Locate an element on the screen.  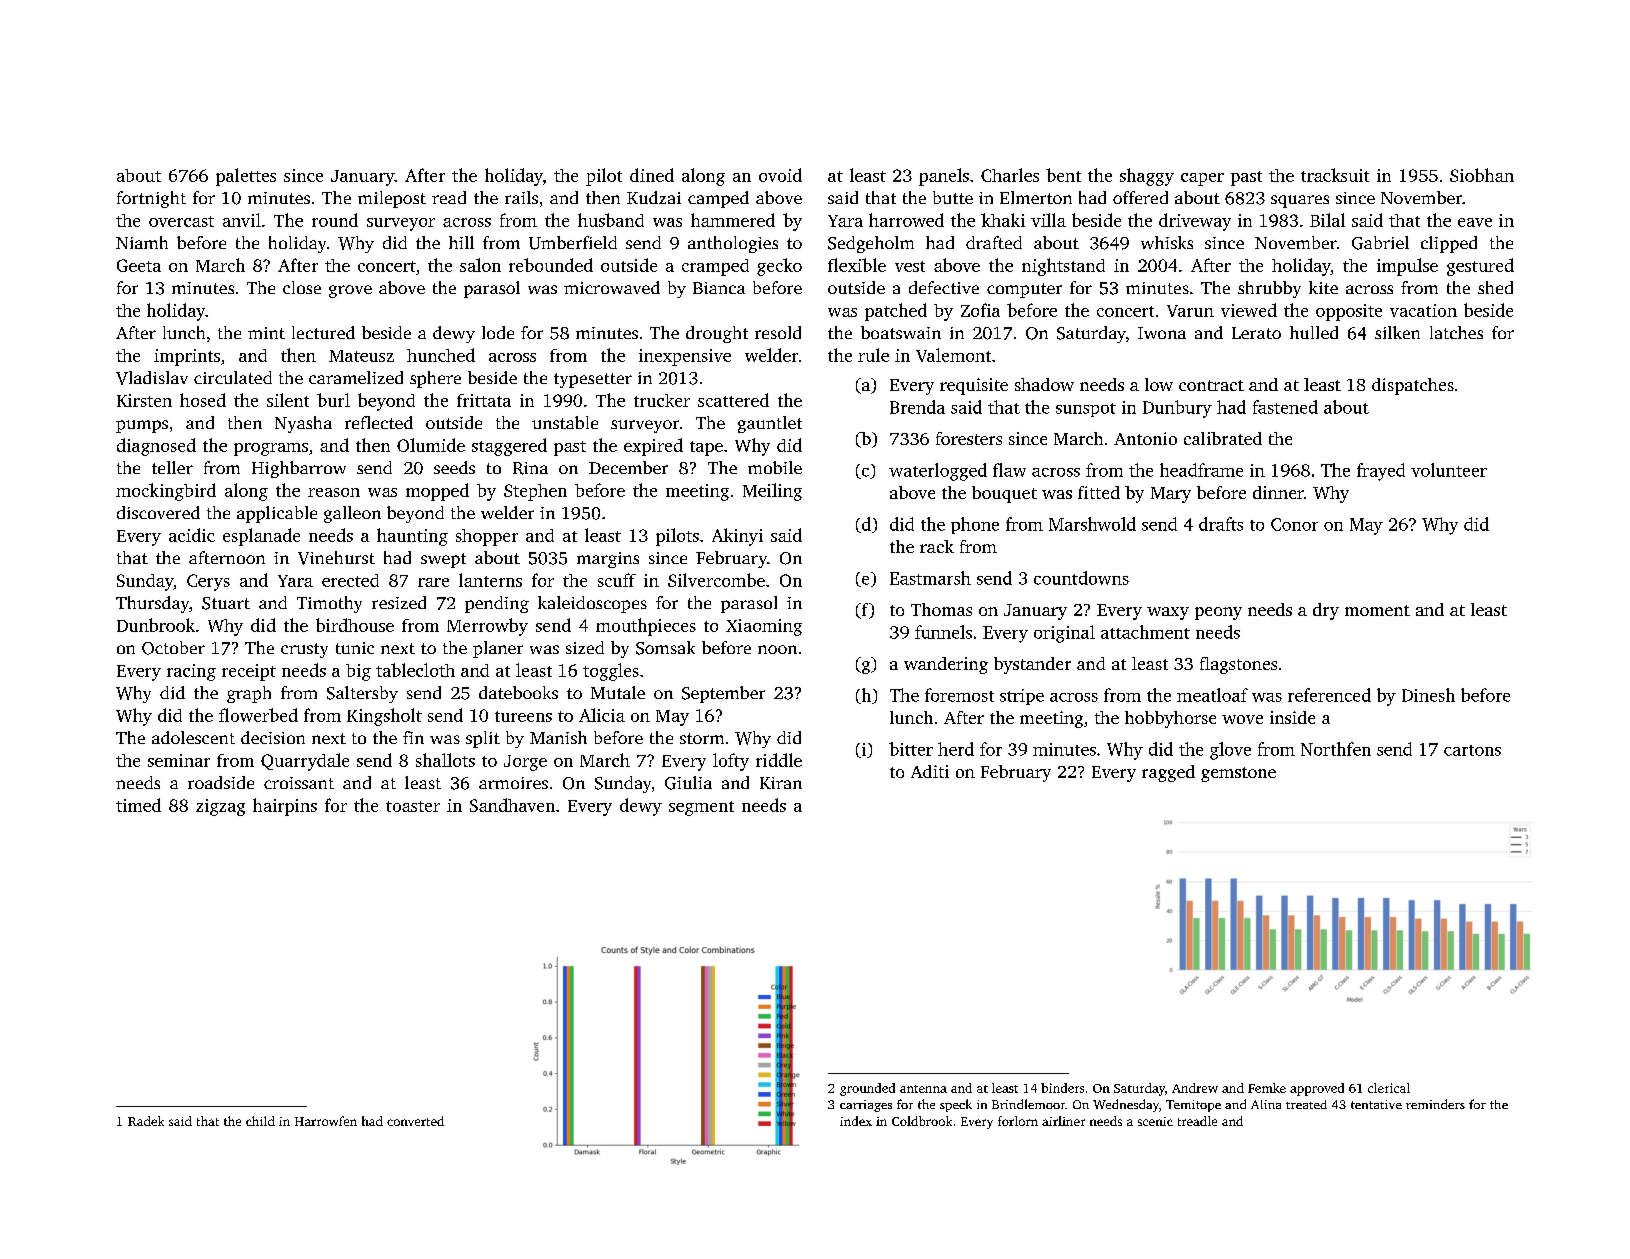
dined is located at coordinates (652, 175).
